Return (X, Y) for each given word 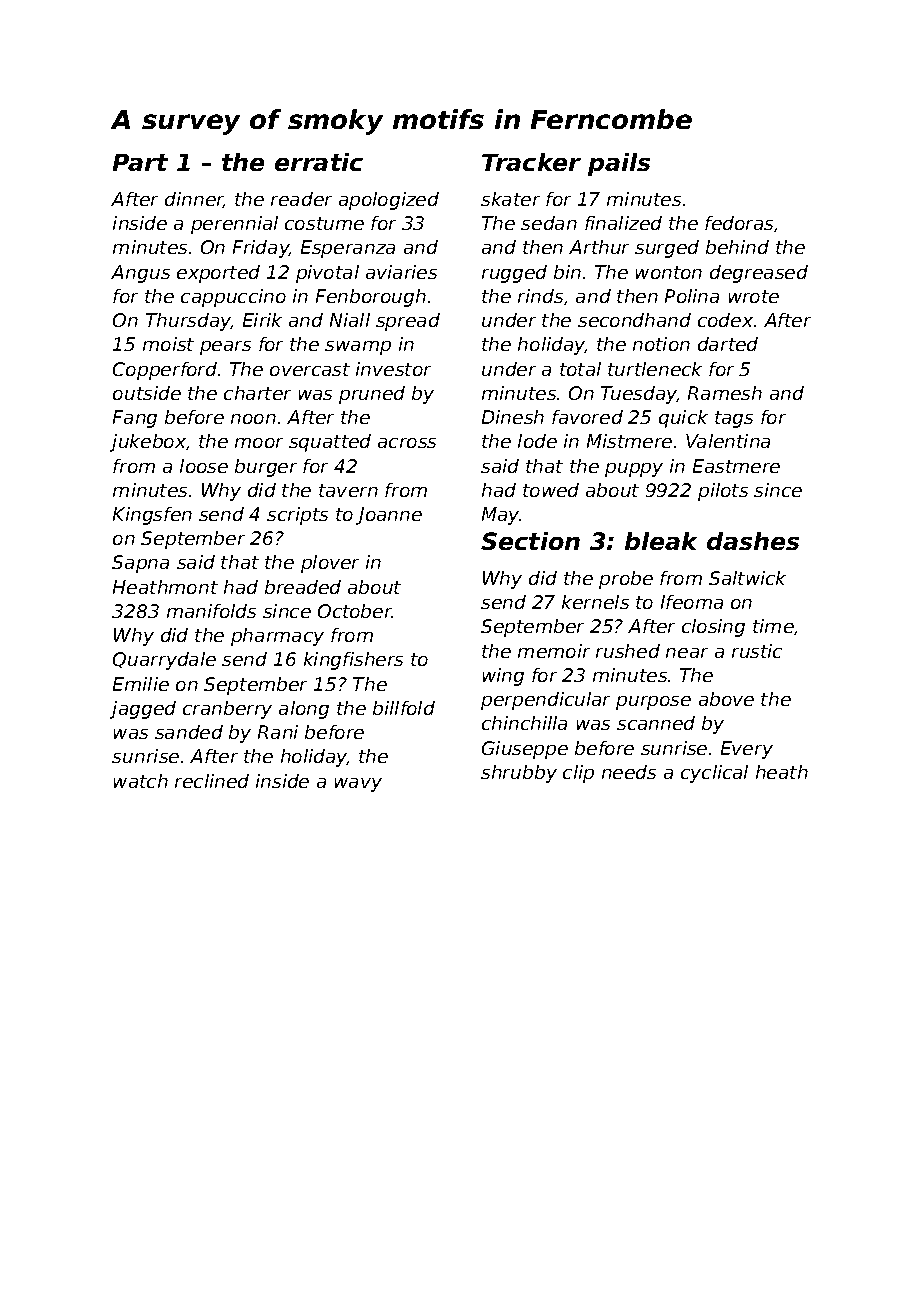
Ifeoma (692, 602)
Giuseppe (525, 750)
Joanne (389, 516)
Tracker (531, 162)
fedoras (739, 223)
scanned (656, 723)
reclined (212, 781)
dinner (194, 200)
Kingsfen (152, 516)
